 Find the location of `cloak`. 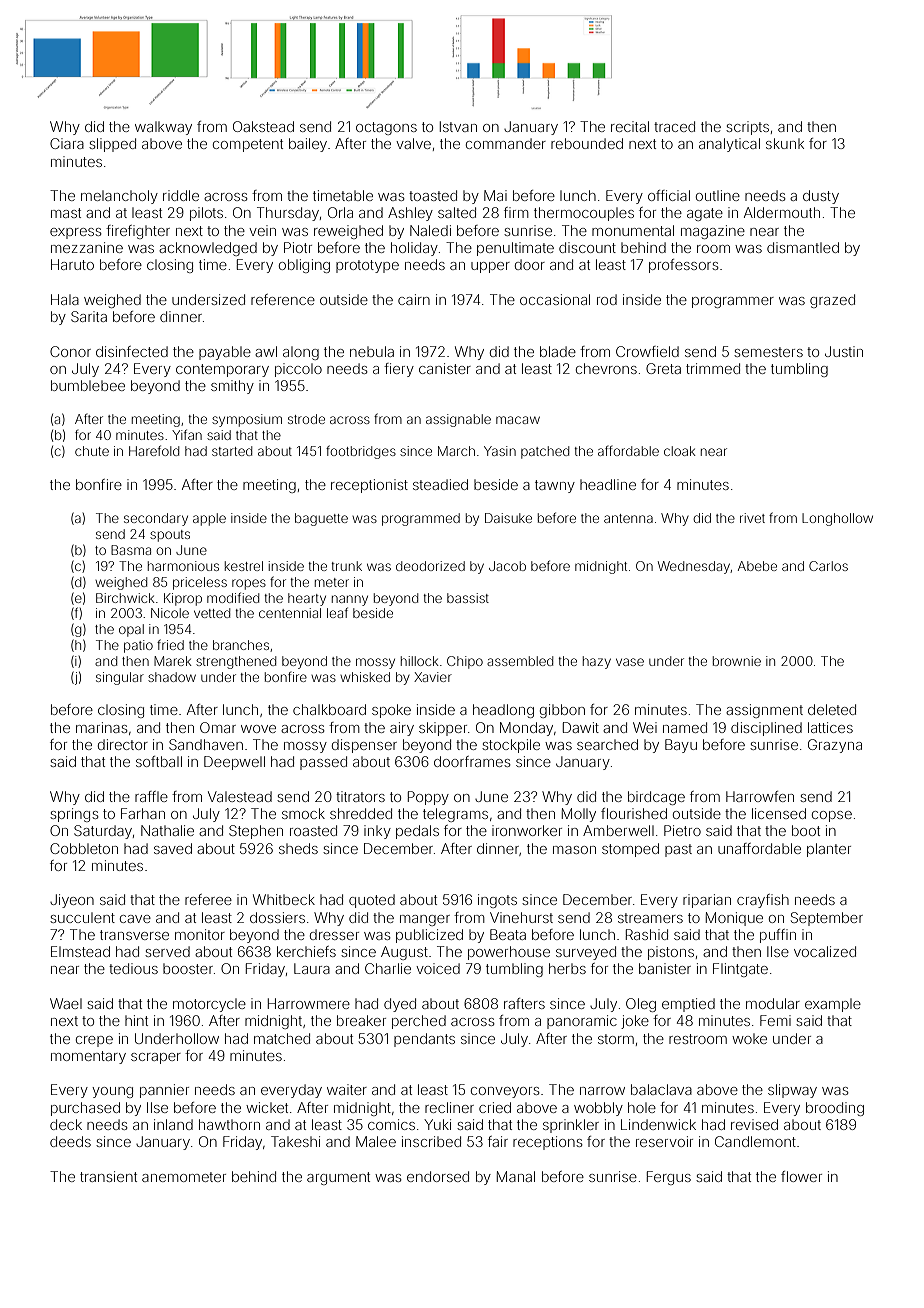

cloak is located at coordinates (679, 451).
